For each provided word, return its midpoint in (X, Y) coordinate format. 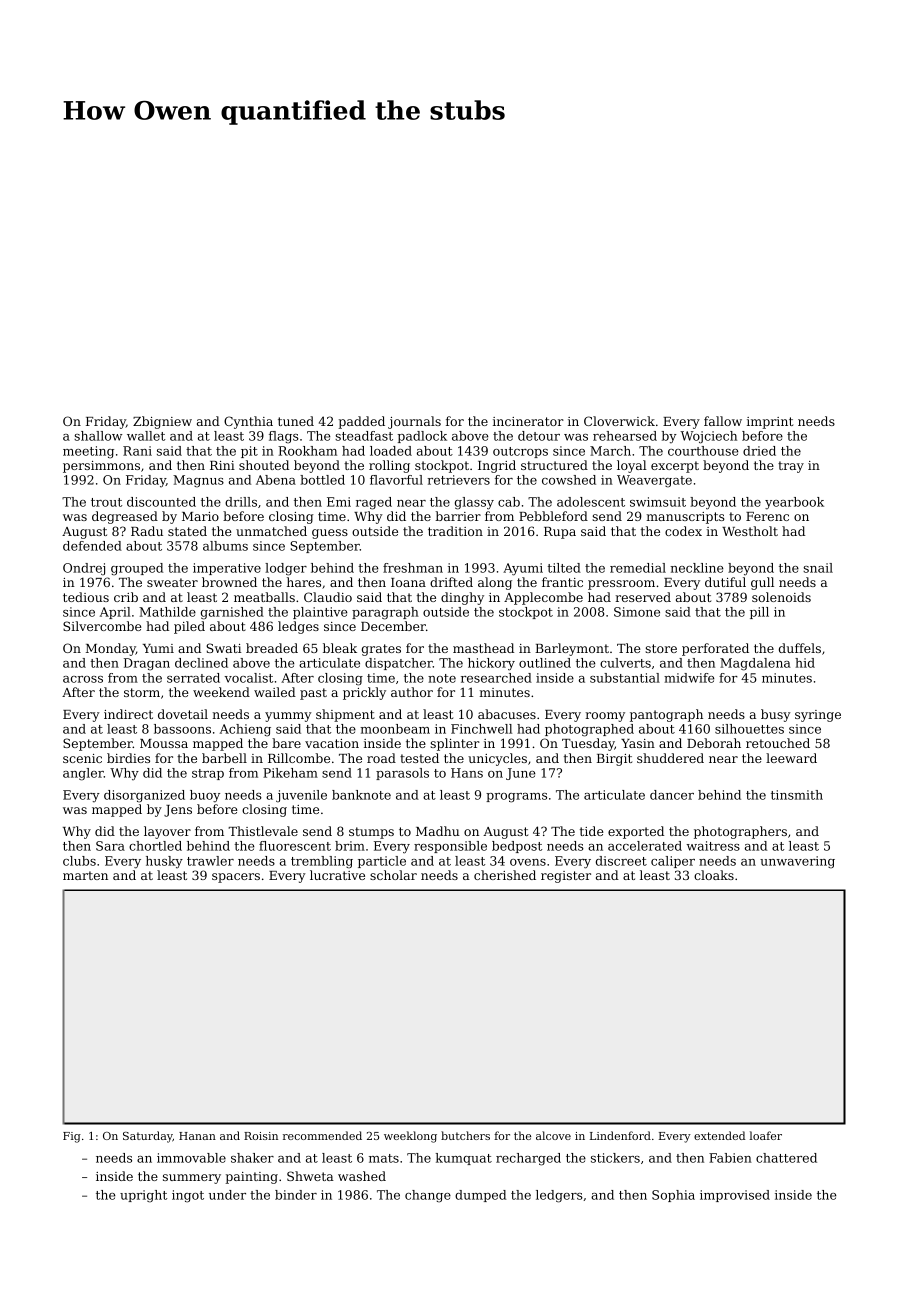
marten (85, 875)
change (428, 1196)
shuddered (670, 758)
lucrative (337, 875)
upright (143, 1196)
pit (249, 452)
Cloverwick (619, 421)
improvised (735, 1196)
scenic (82, 758)
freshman (413, 568)
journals (414, 422)
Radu (147, 531)
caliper (673, 862)
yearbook (794, 503)
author (412, 692)
